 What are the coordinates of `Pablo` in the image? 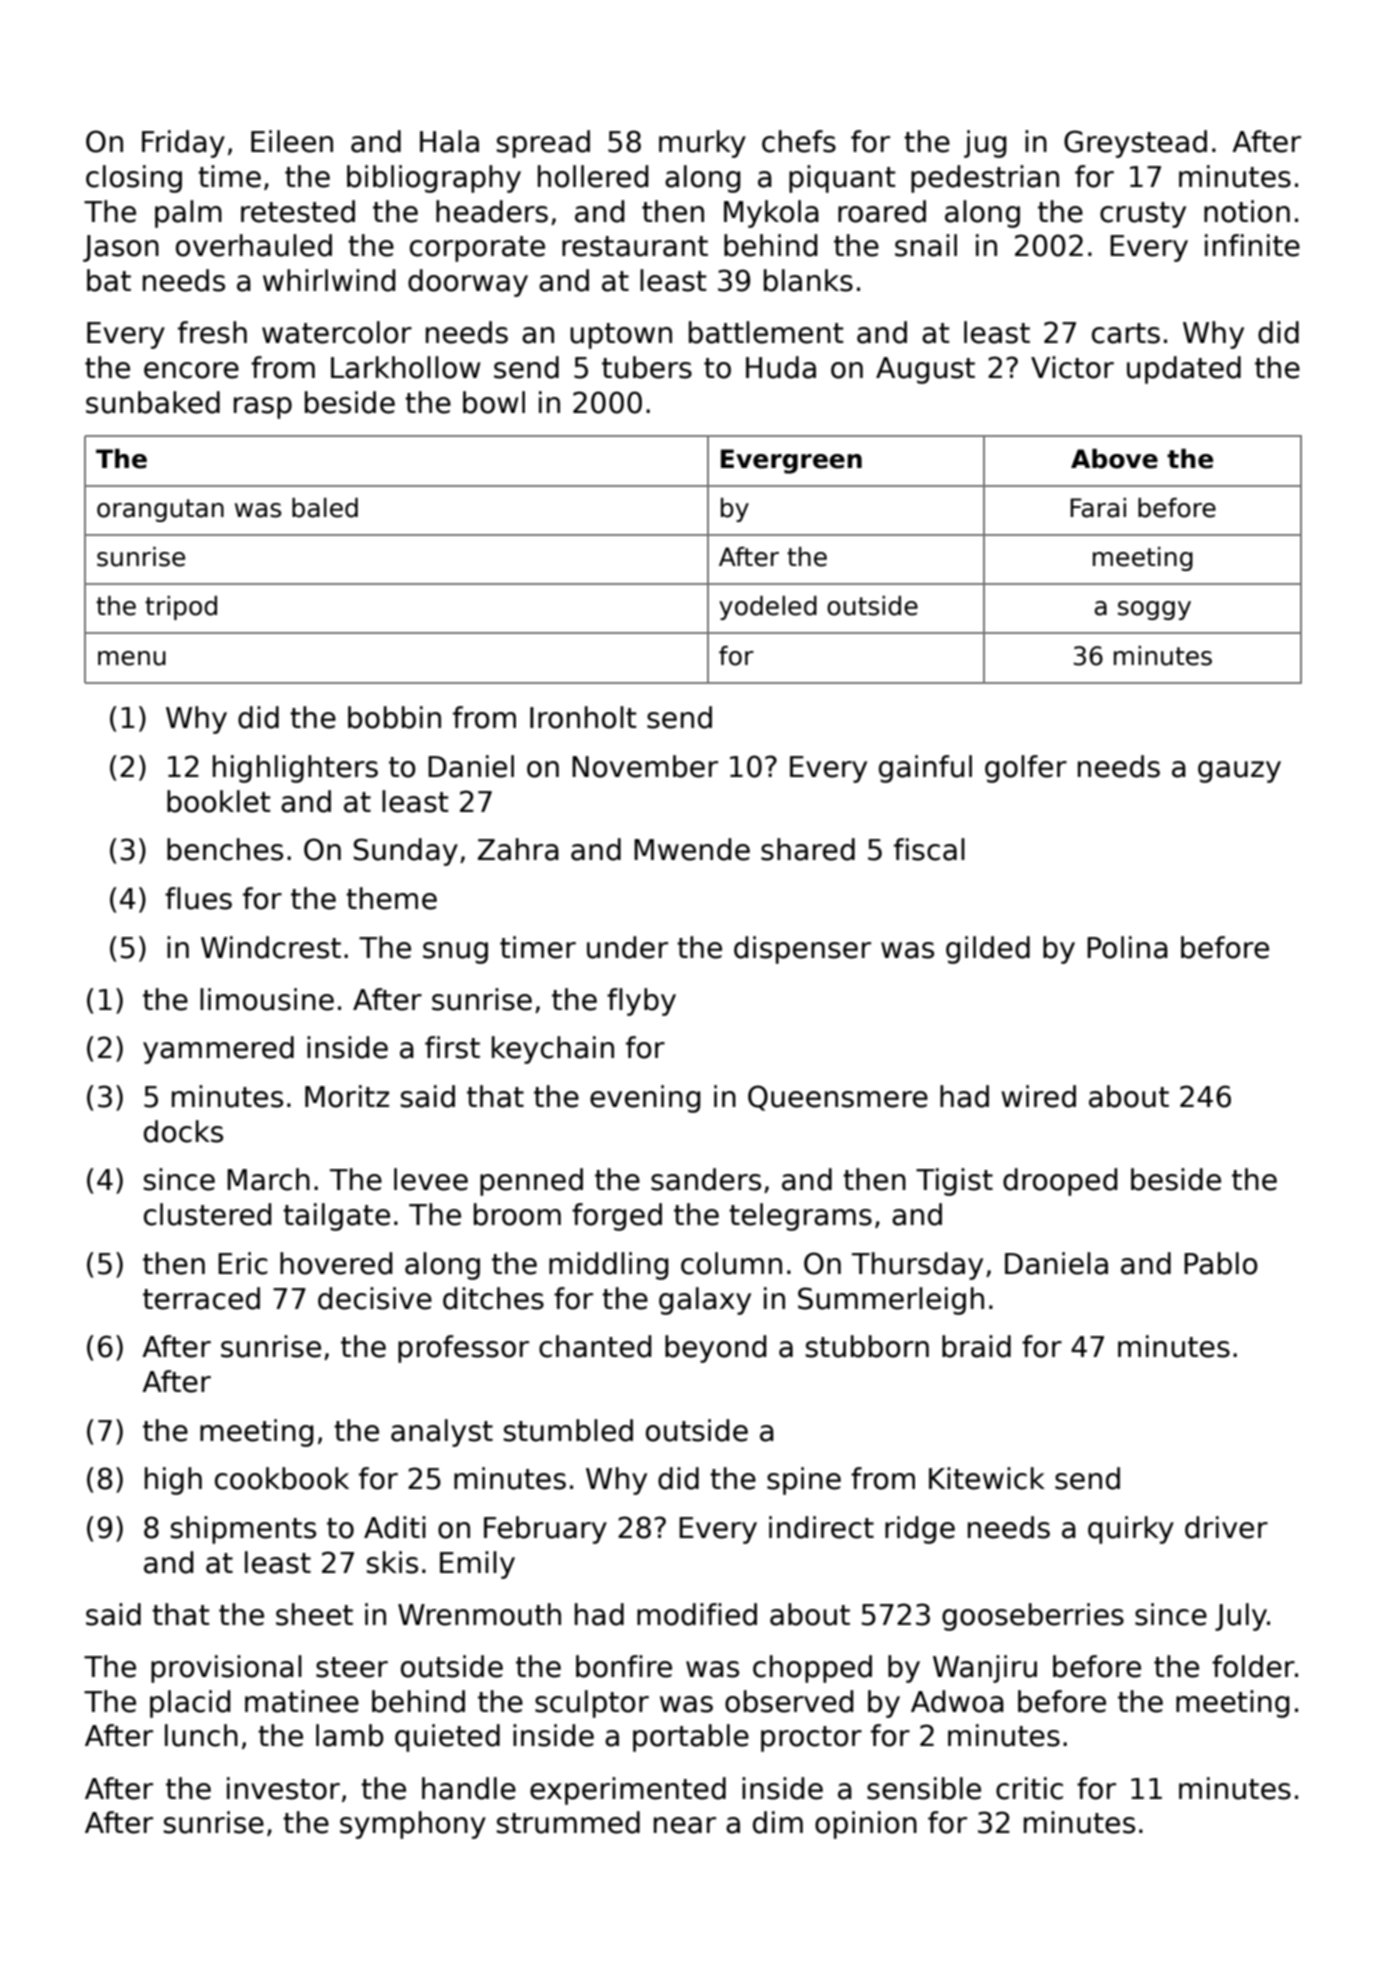 It's located at (1221, 1263).
